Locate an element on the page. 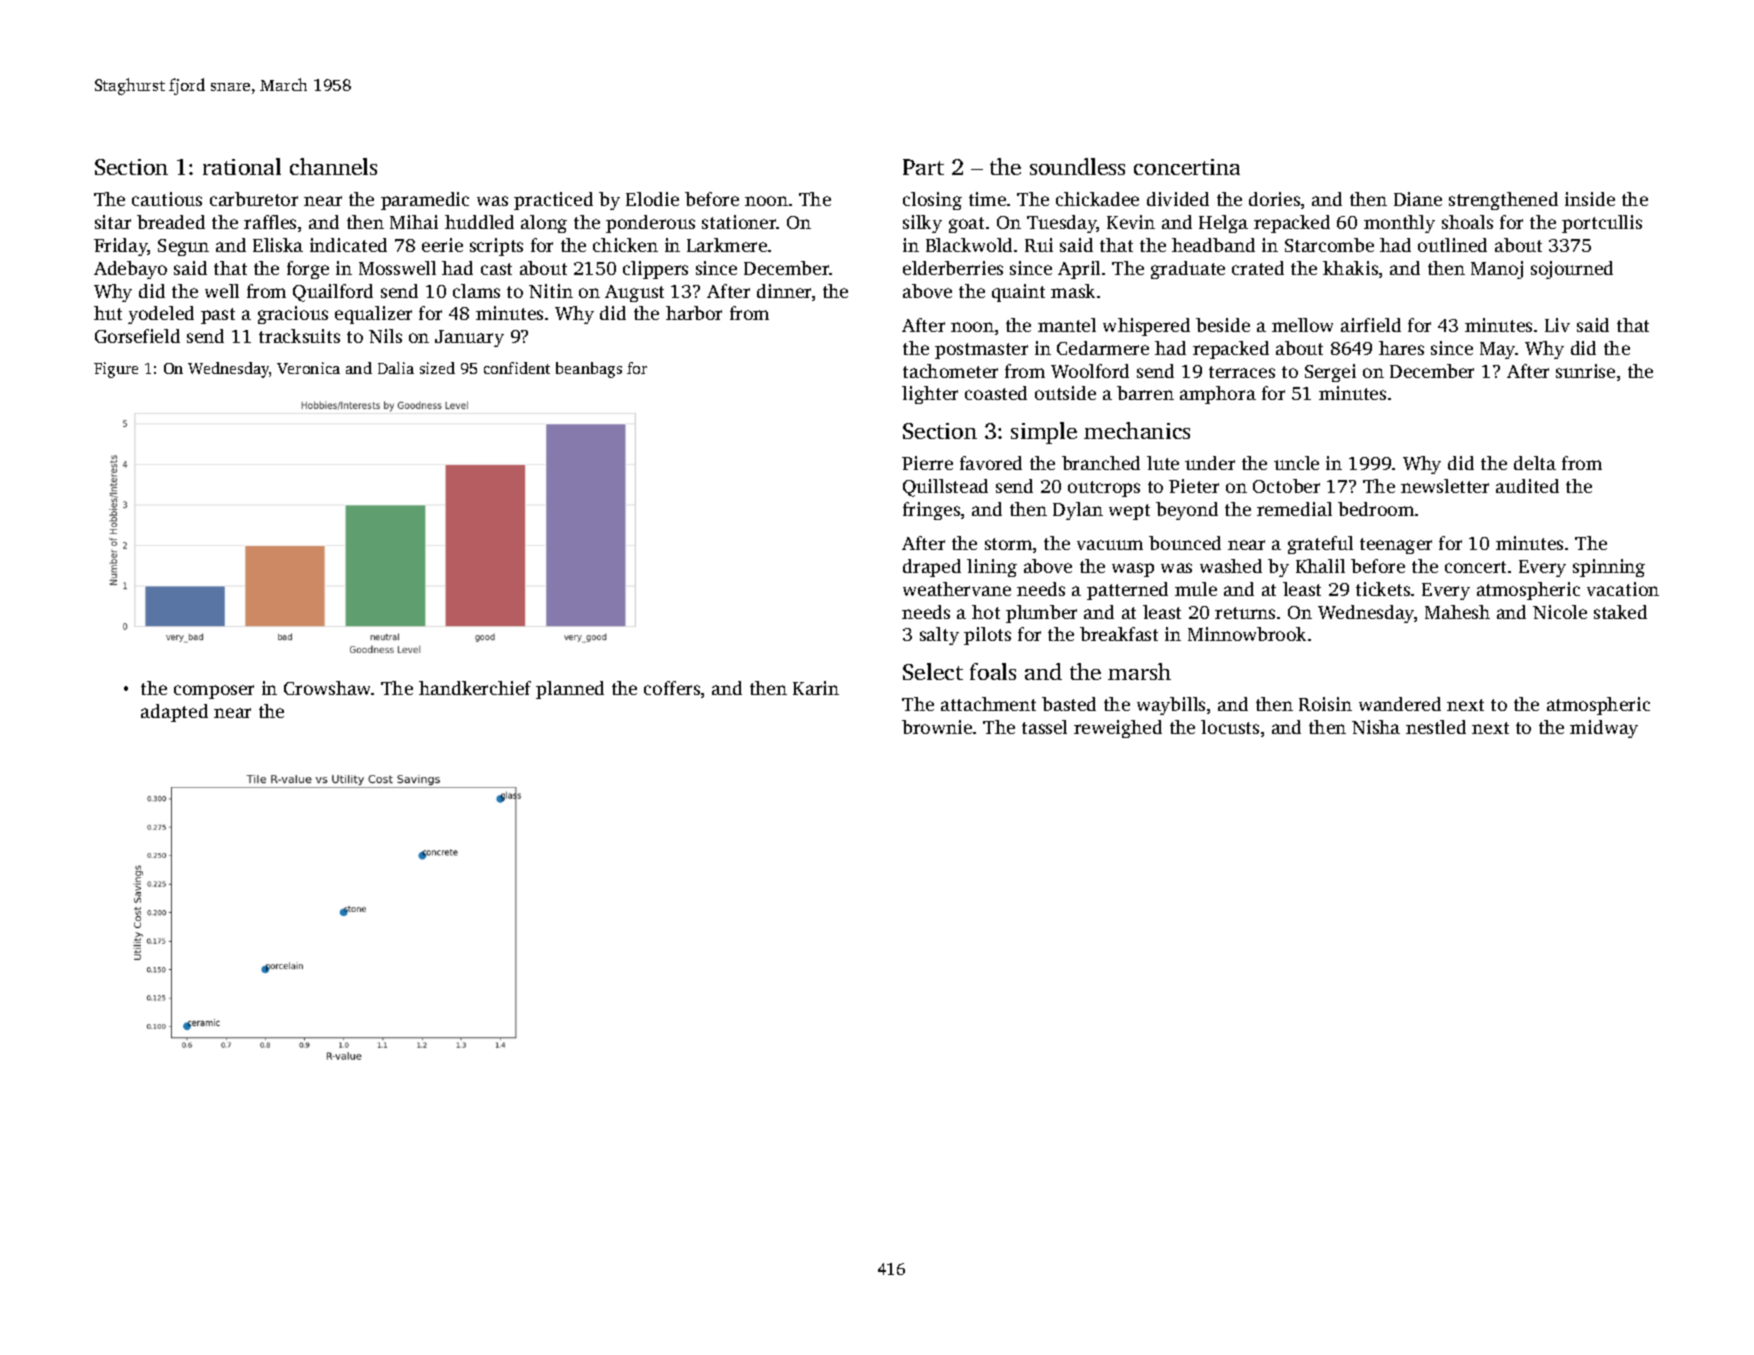 This document has height=1355, width=1754. audited is located at coordinates (1527, 486).
